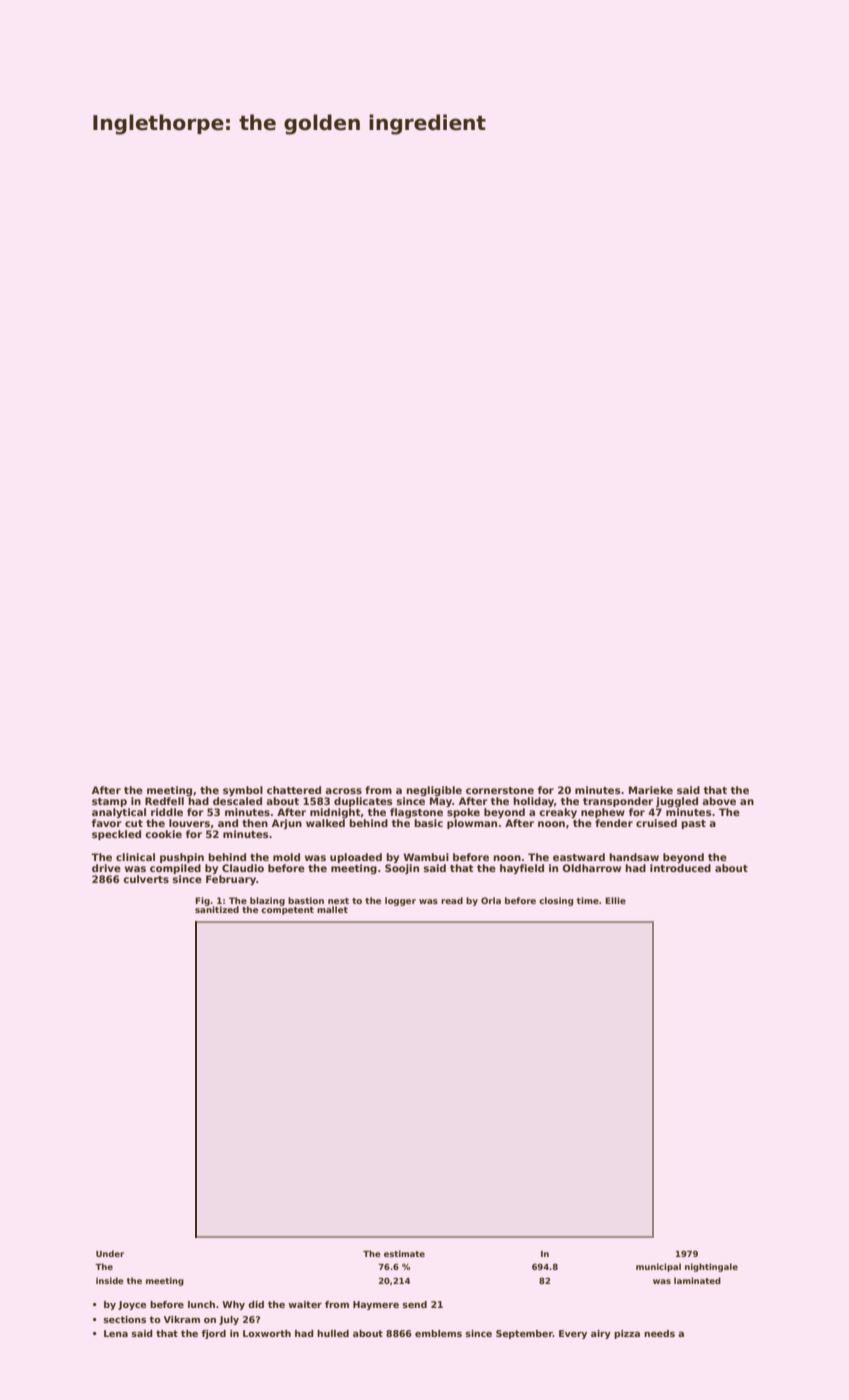  Describe the element at coordinates (524, 1334) in the document. I see `September` at that location.
